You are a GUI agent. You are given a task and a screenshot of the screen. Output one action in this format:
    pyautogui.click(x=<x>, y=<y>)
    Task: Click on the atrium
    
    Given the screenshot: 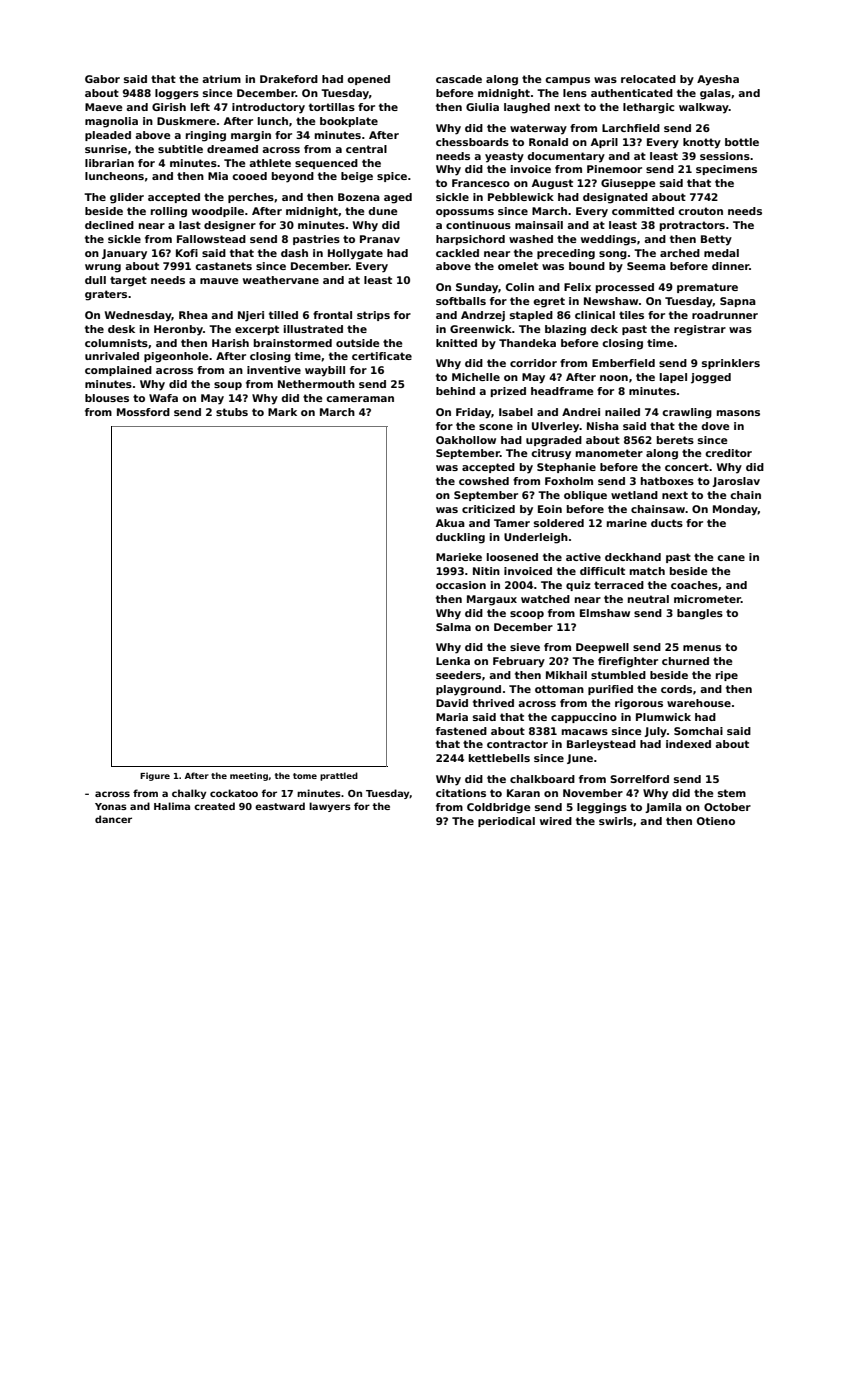 What is the action you would take?
    pyautogui.click(x=221, y=79)
